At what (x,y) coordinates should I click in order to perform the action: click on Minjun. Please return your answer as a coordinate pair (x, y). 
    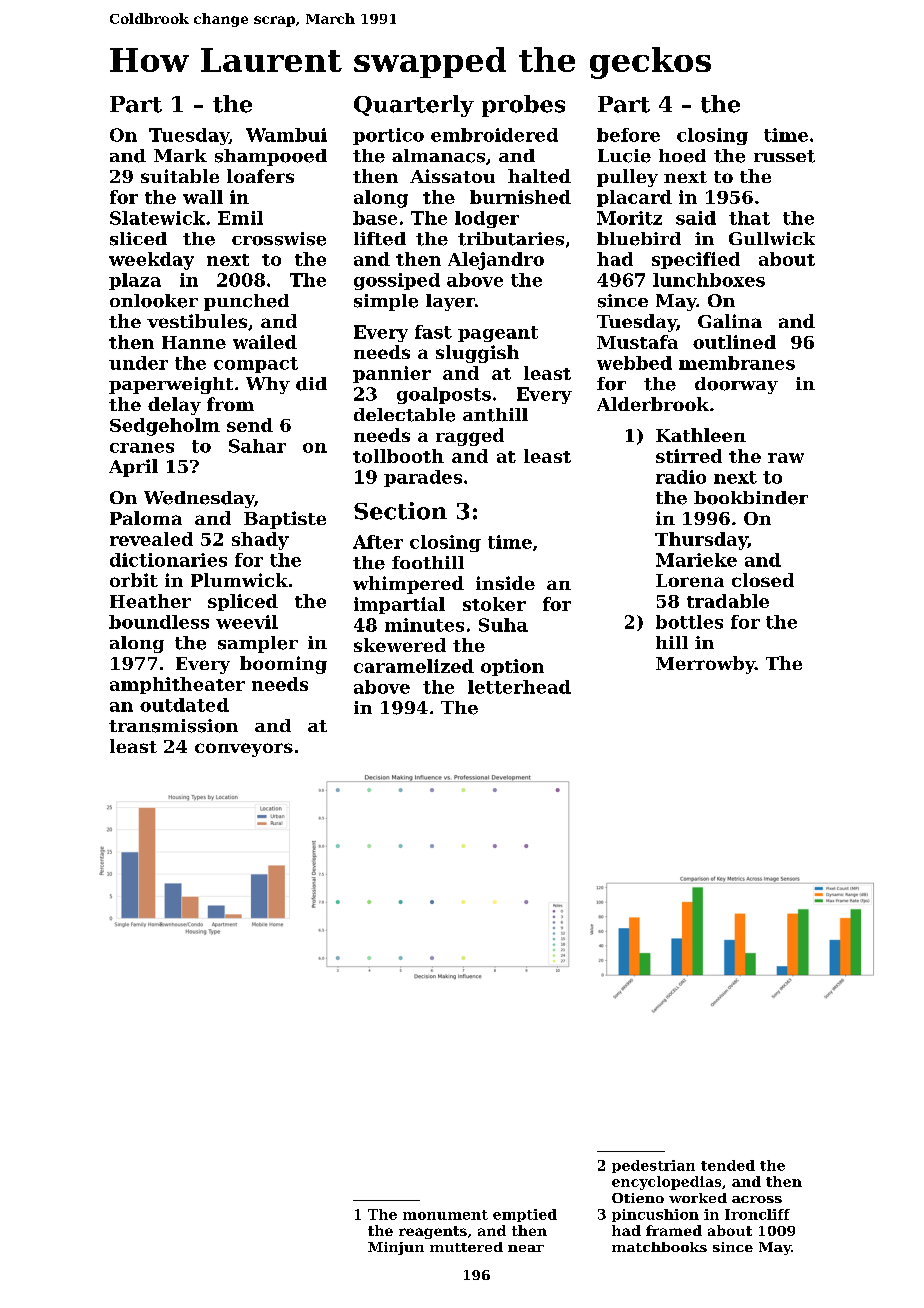
    Looking at the image, I should click on (396, 1248).
